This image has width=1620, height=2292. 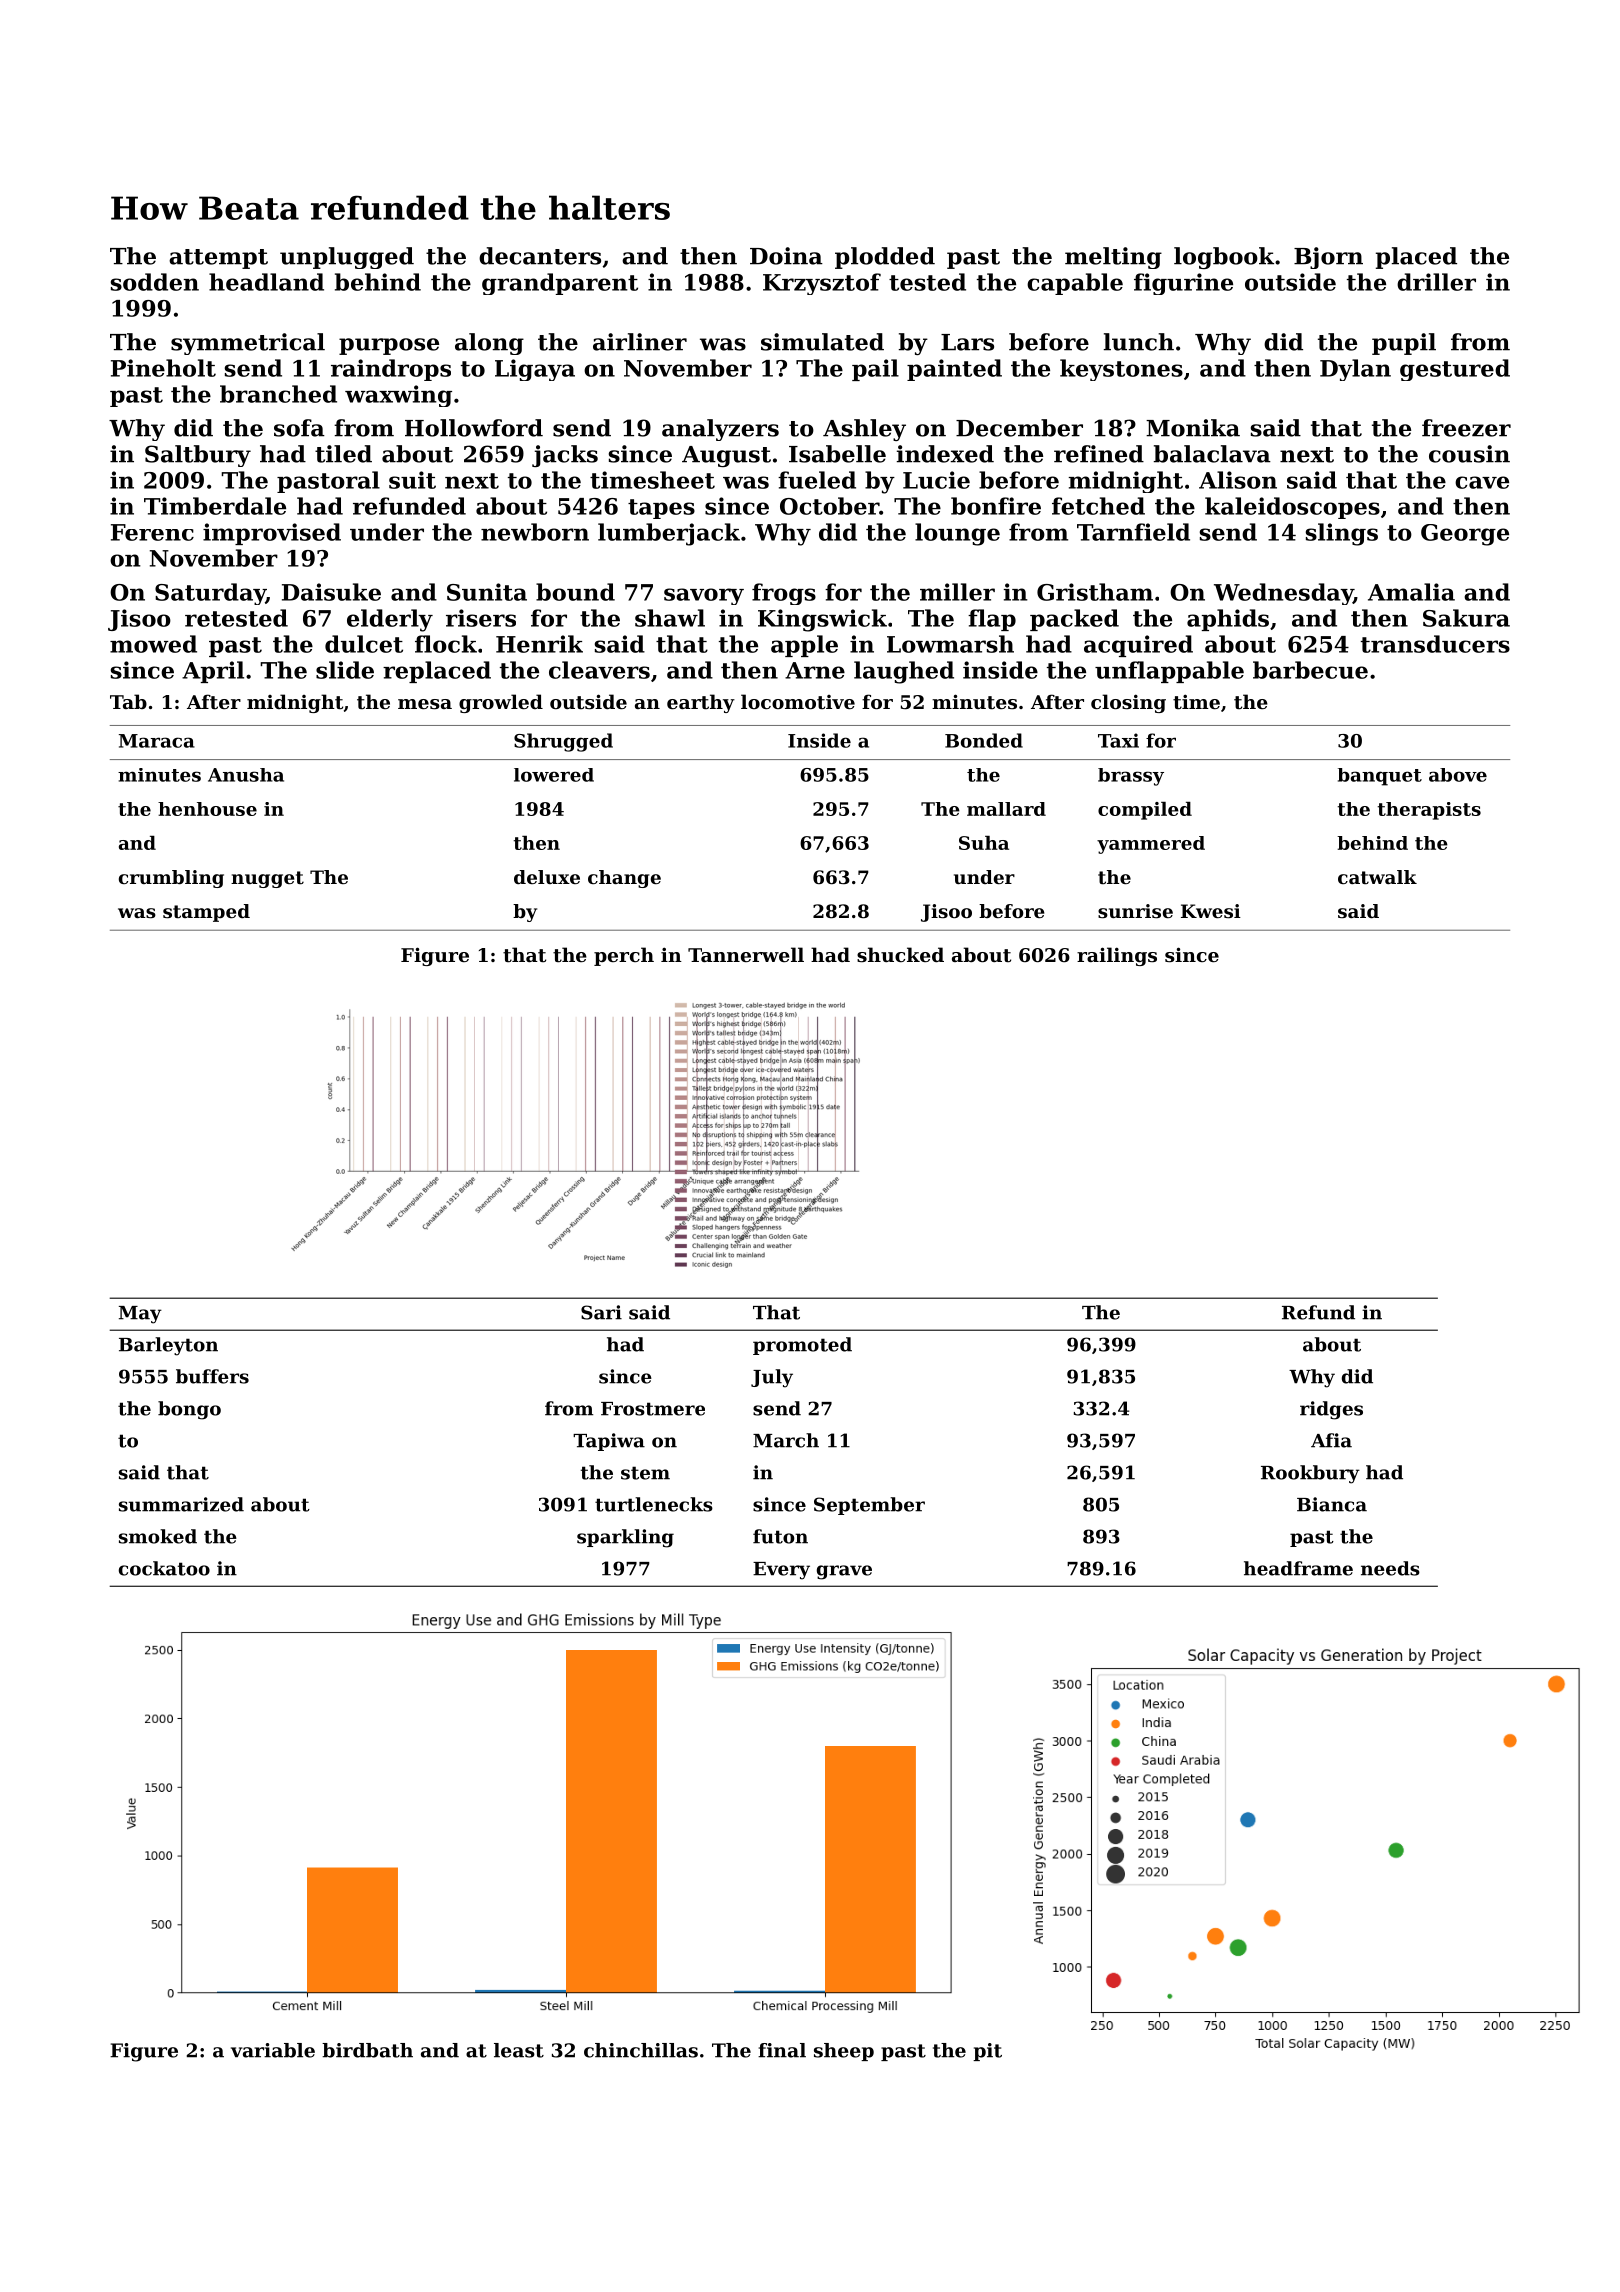 I want to click on Every, so click(x=781, y=1571).
